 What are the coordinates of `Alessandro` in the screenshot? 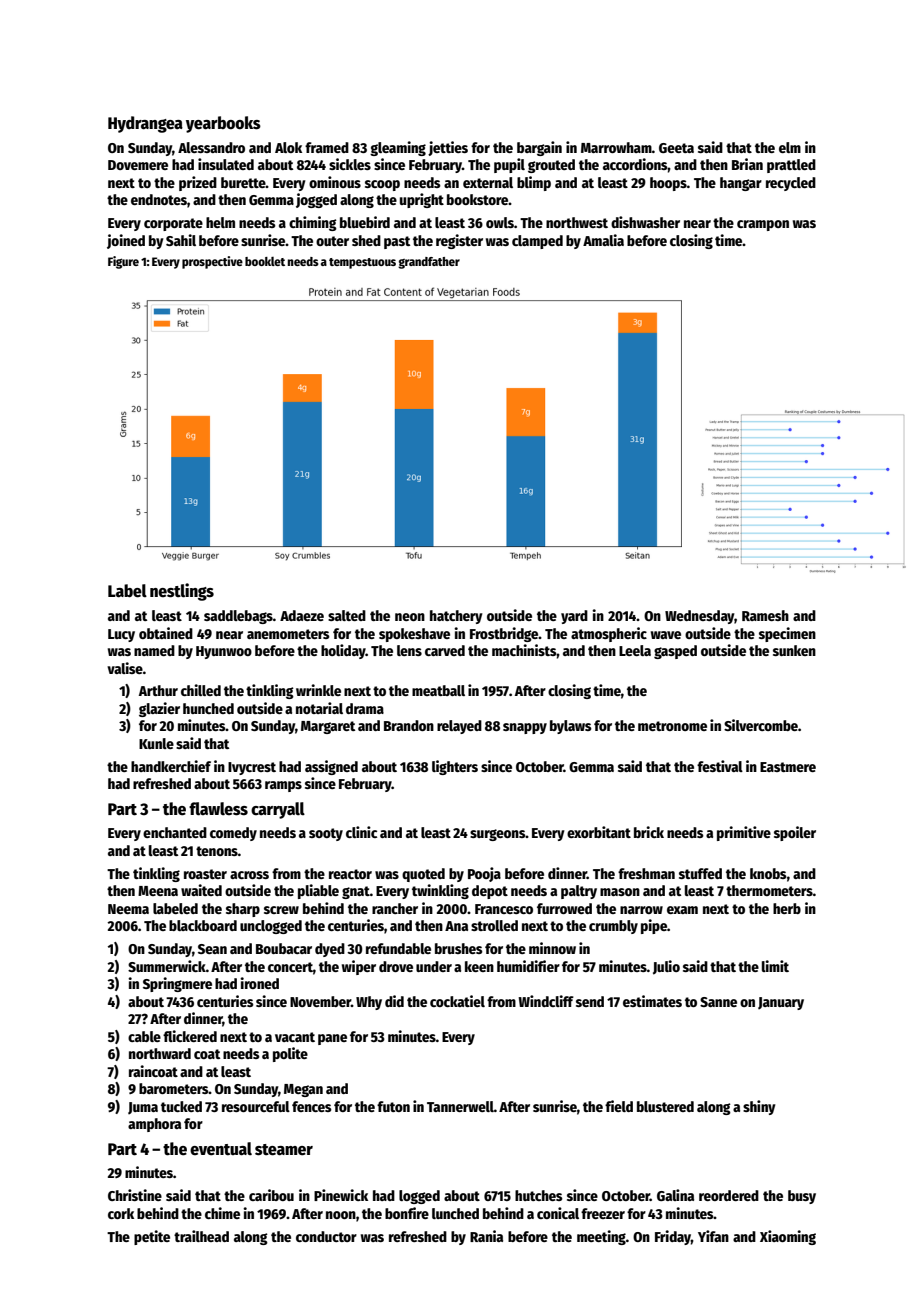 It's located at (211, 147).
